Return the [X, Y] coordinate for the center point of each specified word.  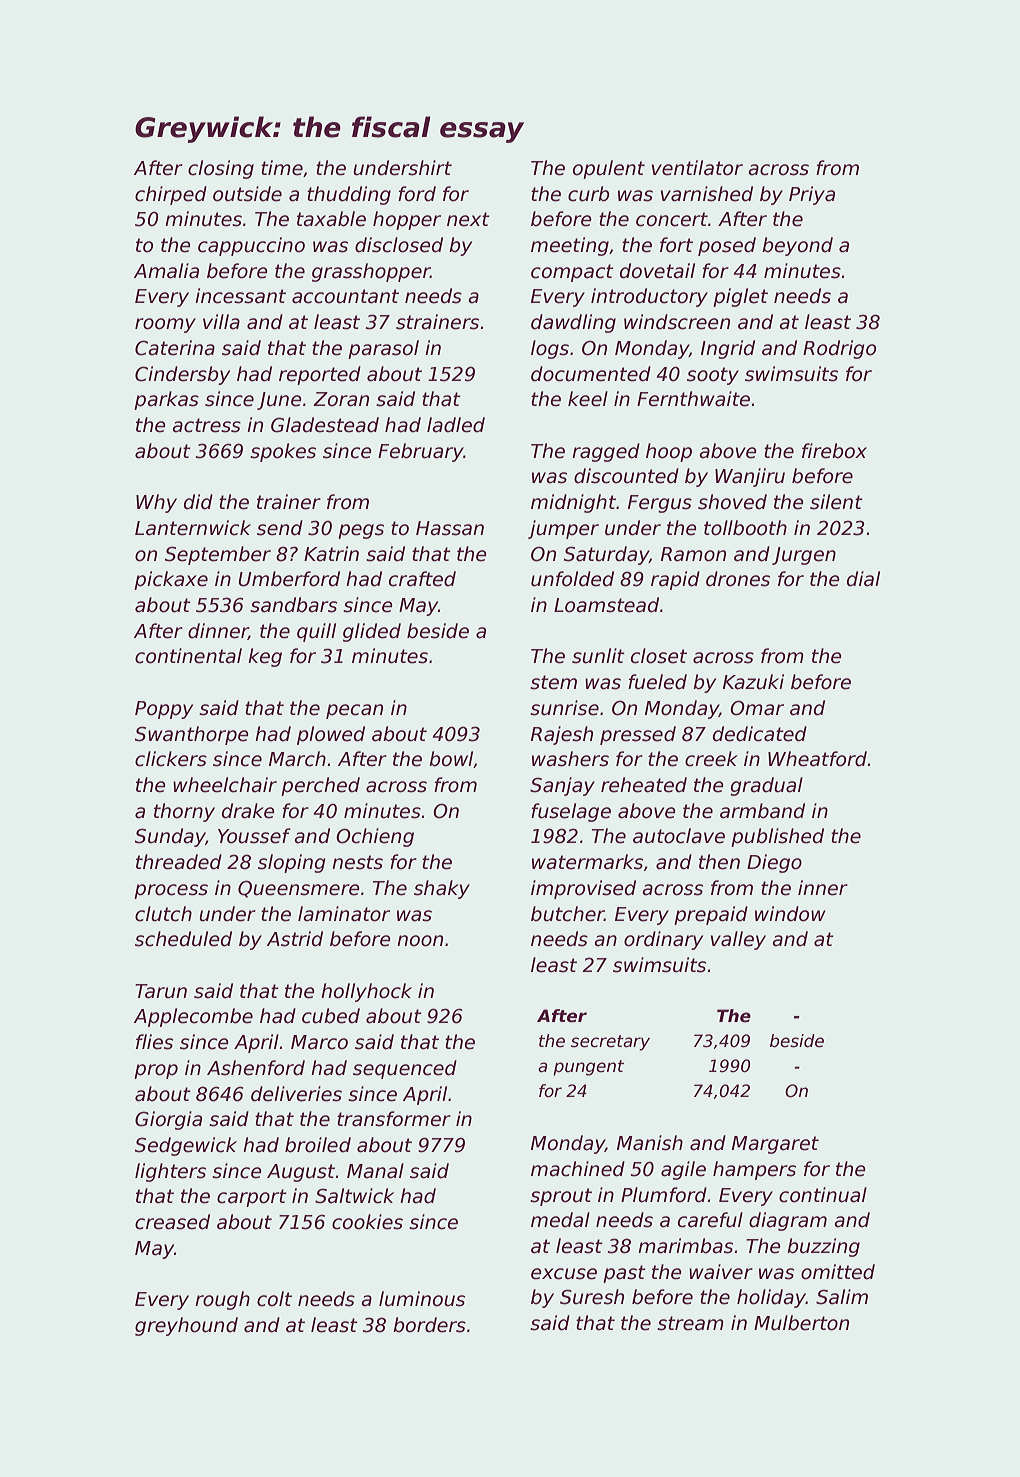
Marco [319, 1042]
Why [156, 503]
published [777, 837]
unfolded [572, 579]
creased [172, 1222]
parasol [383, 349]
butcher [567, 914]
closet [659, 656]
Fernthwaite [693, 399]
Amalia [166, 271]
